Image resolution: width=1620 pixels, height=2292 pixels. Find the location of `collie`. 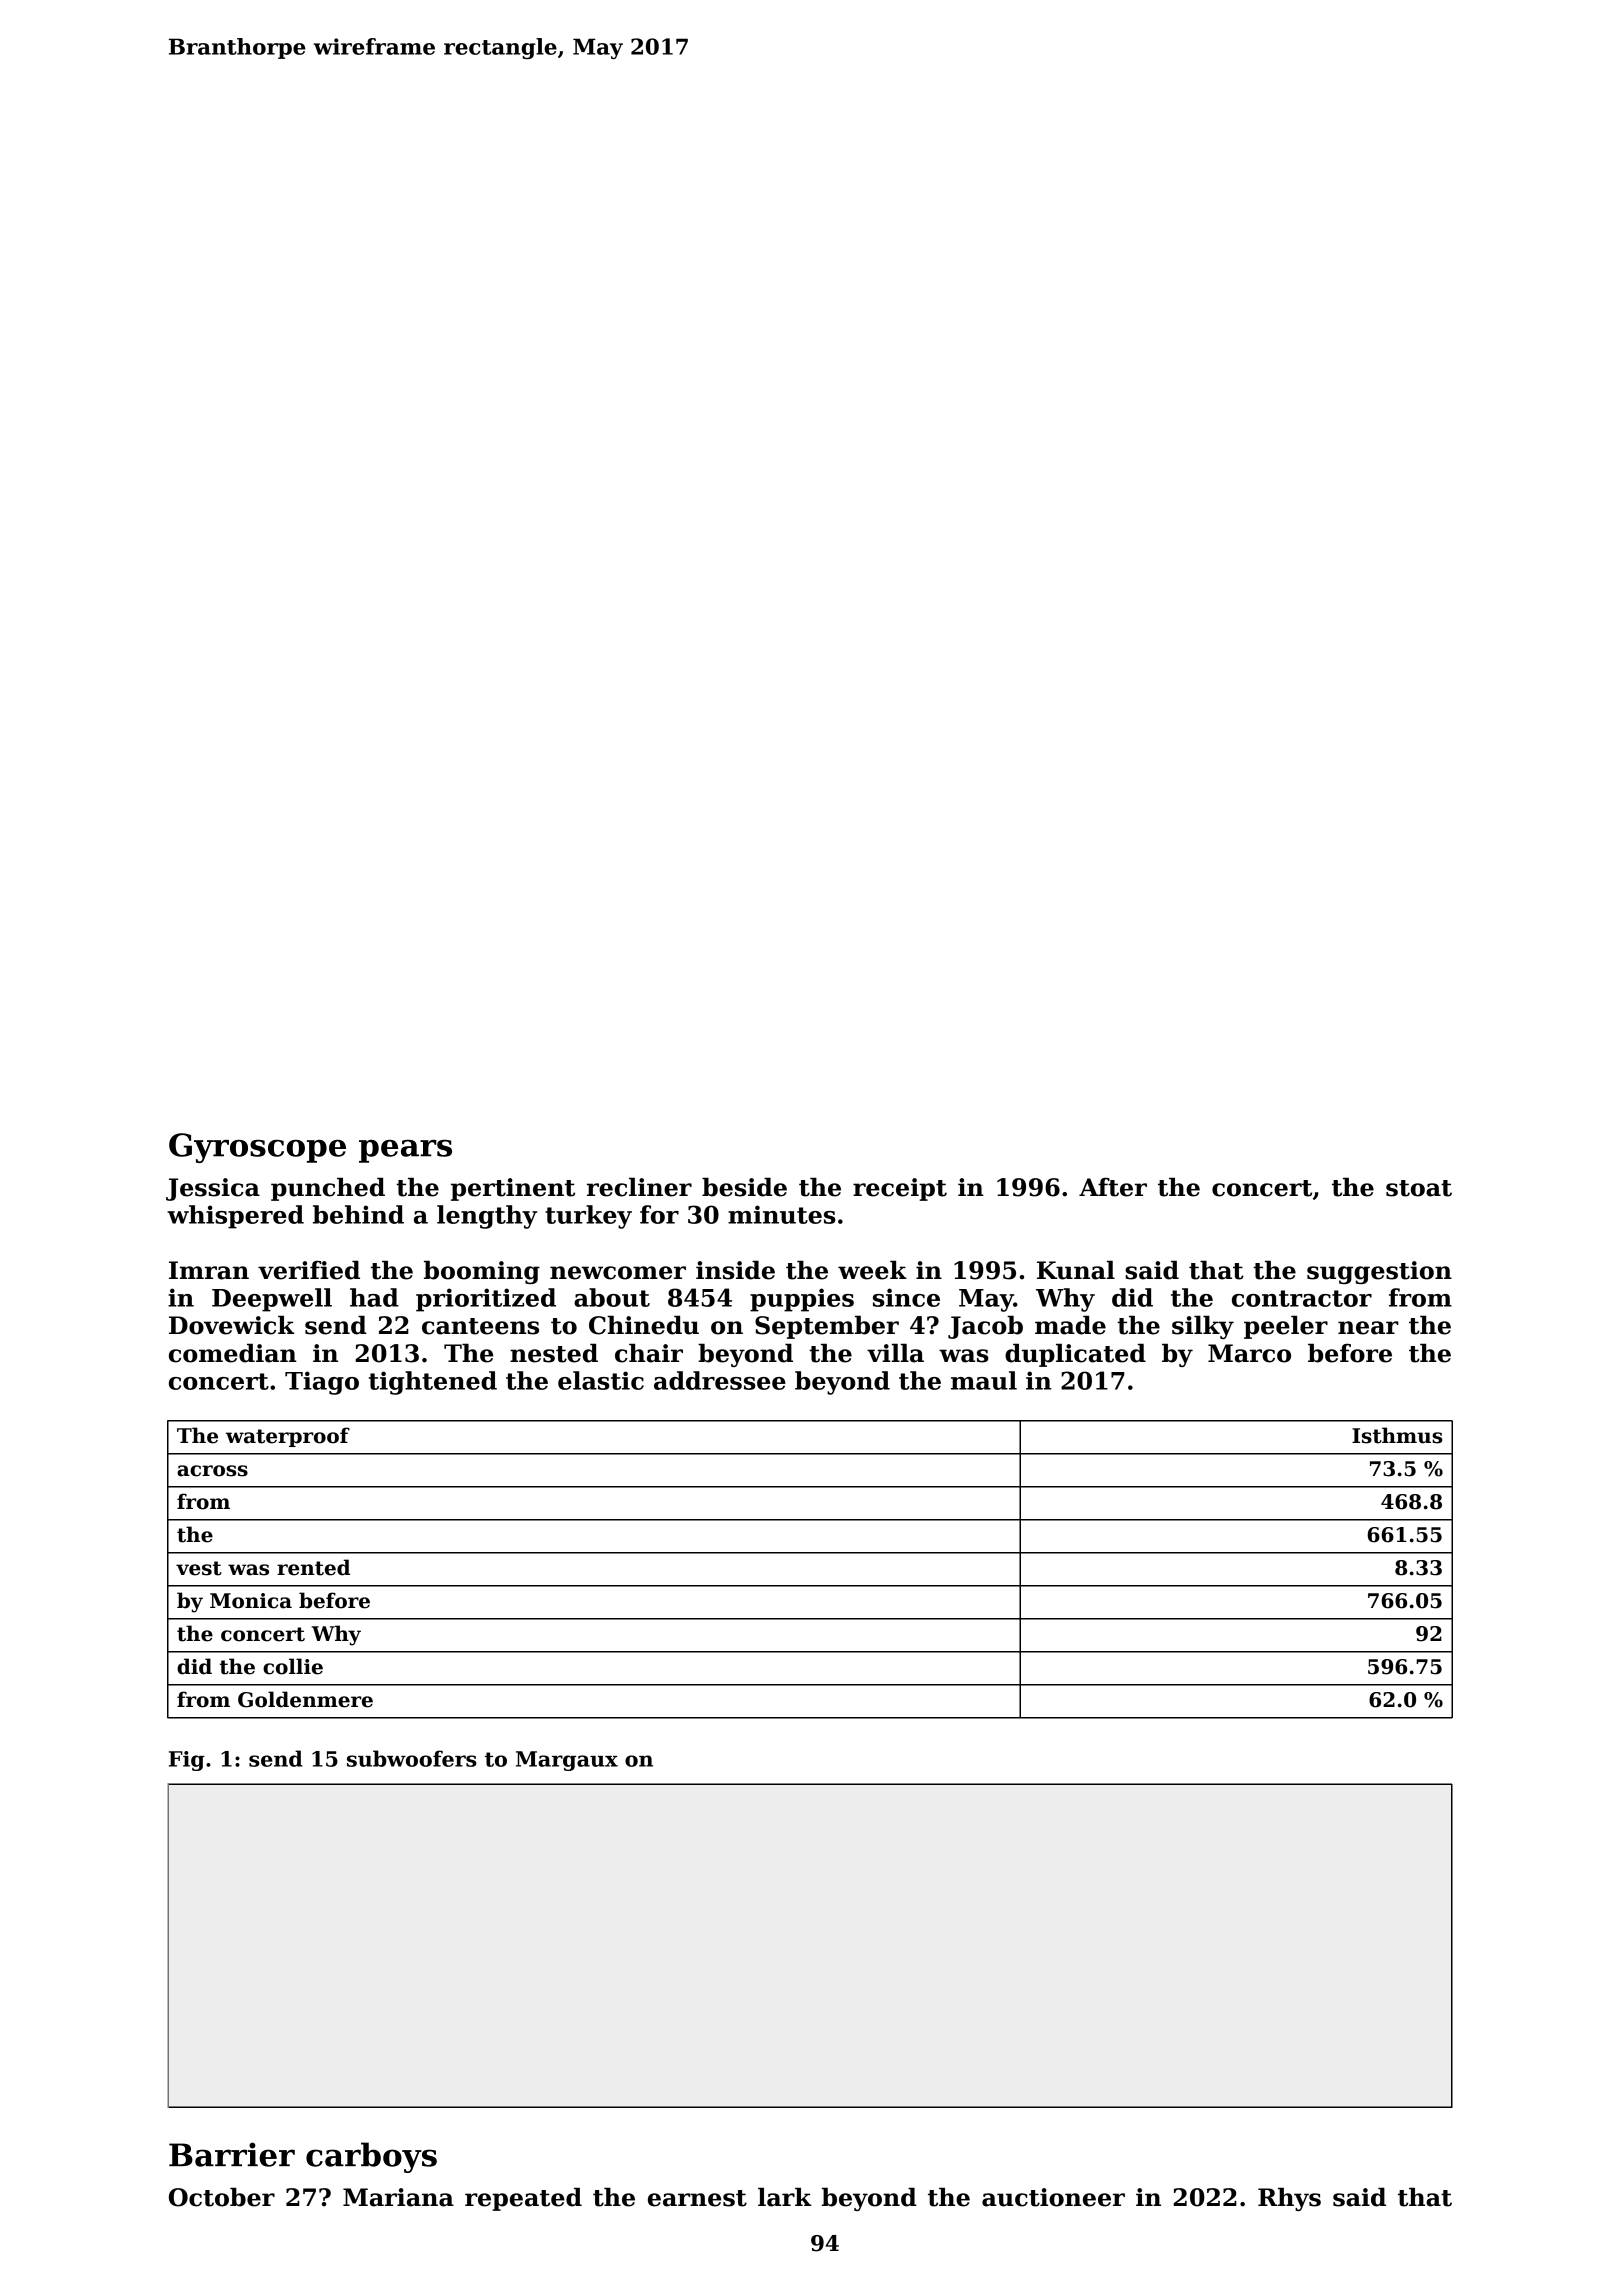

collie is located at coordinates (293, 1666).
